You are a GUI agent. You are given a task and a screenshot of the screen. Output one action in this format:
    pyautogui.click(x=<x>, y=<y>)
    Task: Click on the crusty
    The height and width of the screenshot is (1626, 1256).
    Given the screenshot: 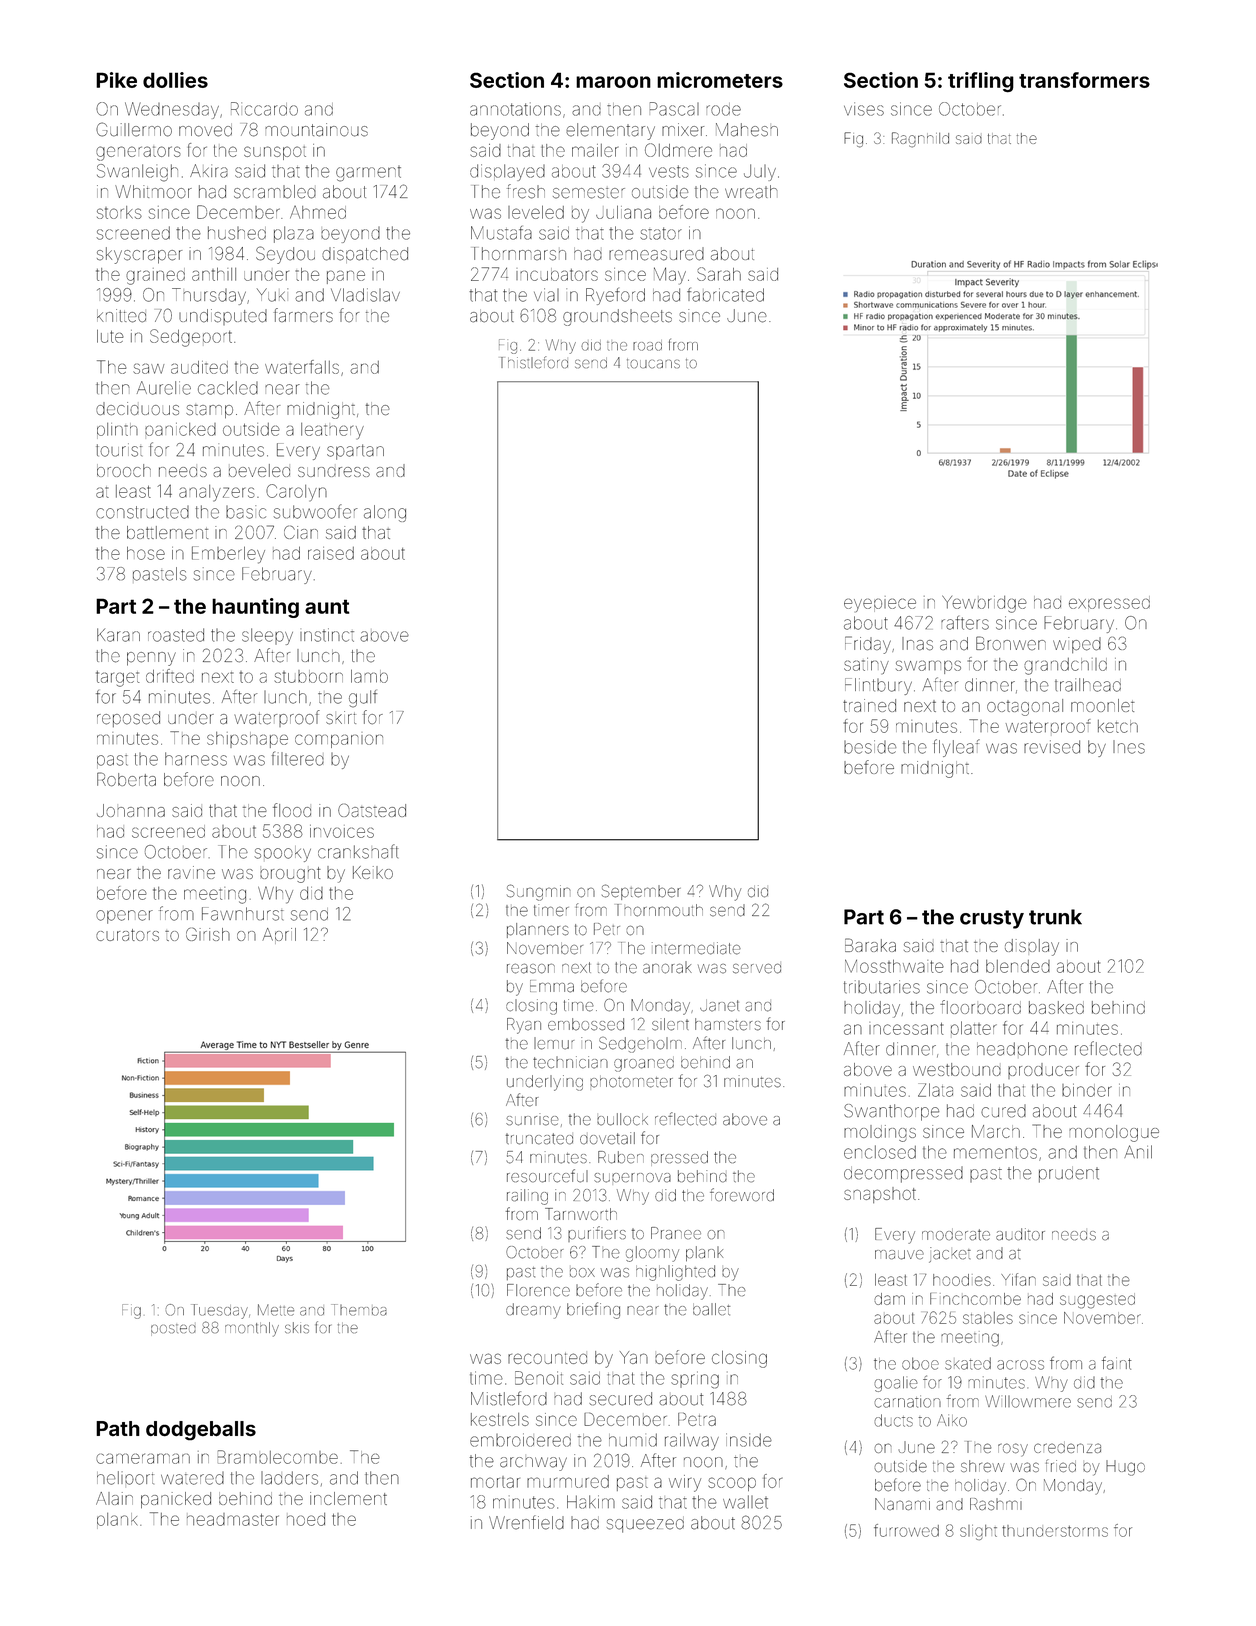 What is the action you would take?
    pyautogui.click(x=992, y=919)
